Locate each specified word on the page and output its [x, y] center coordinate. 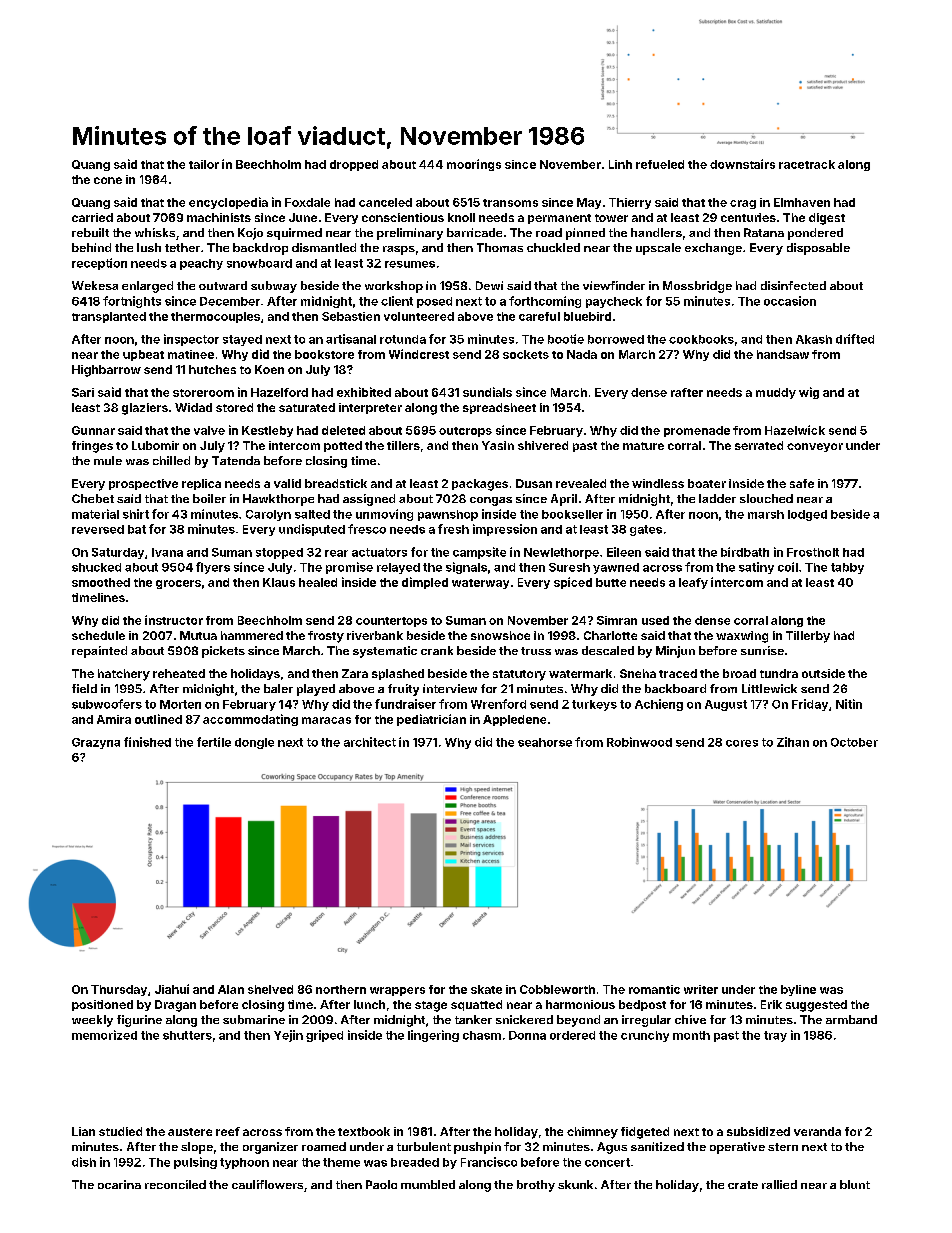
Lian [83, 1131]
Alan [231, 989]
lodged [807, 515]
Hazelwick [795, 430]
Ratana [764, 232]
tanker [473, 1019]
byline [798, 990]
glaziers [145, 409]
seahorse [545, 742]
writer [701, 989]
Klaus [279, 582]
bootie [566, 339]
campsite [479, 553]
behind [91, 247]
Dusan [534, 483]
